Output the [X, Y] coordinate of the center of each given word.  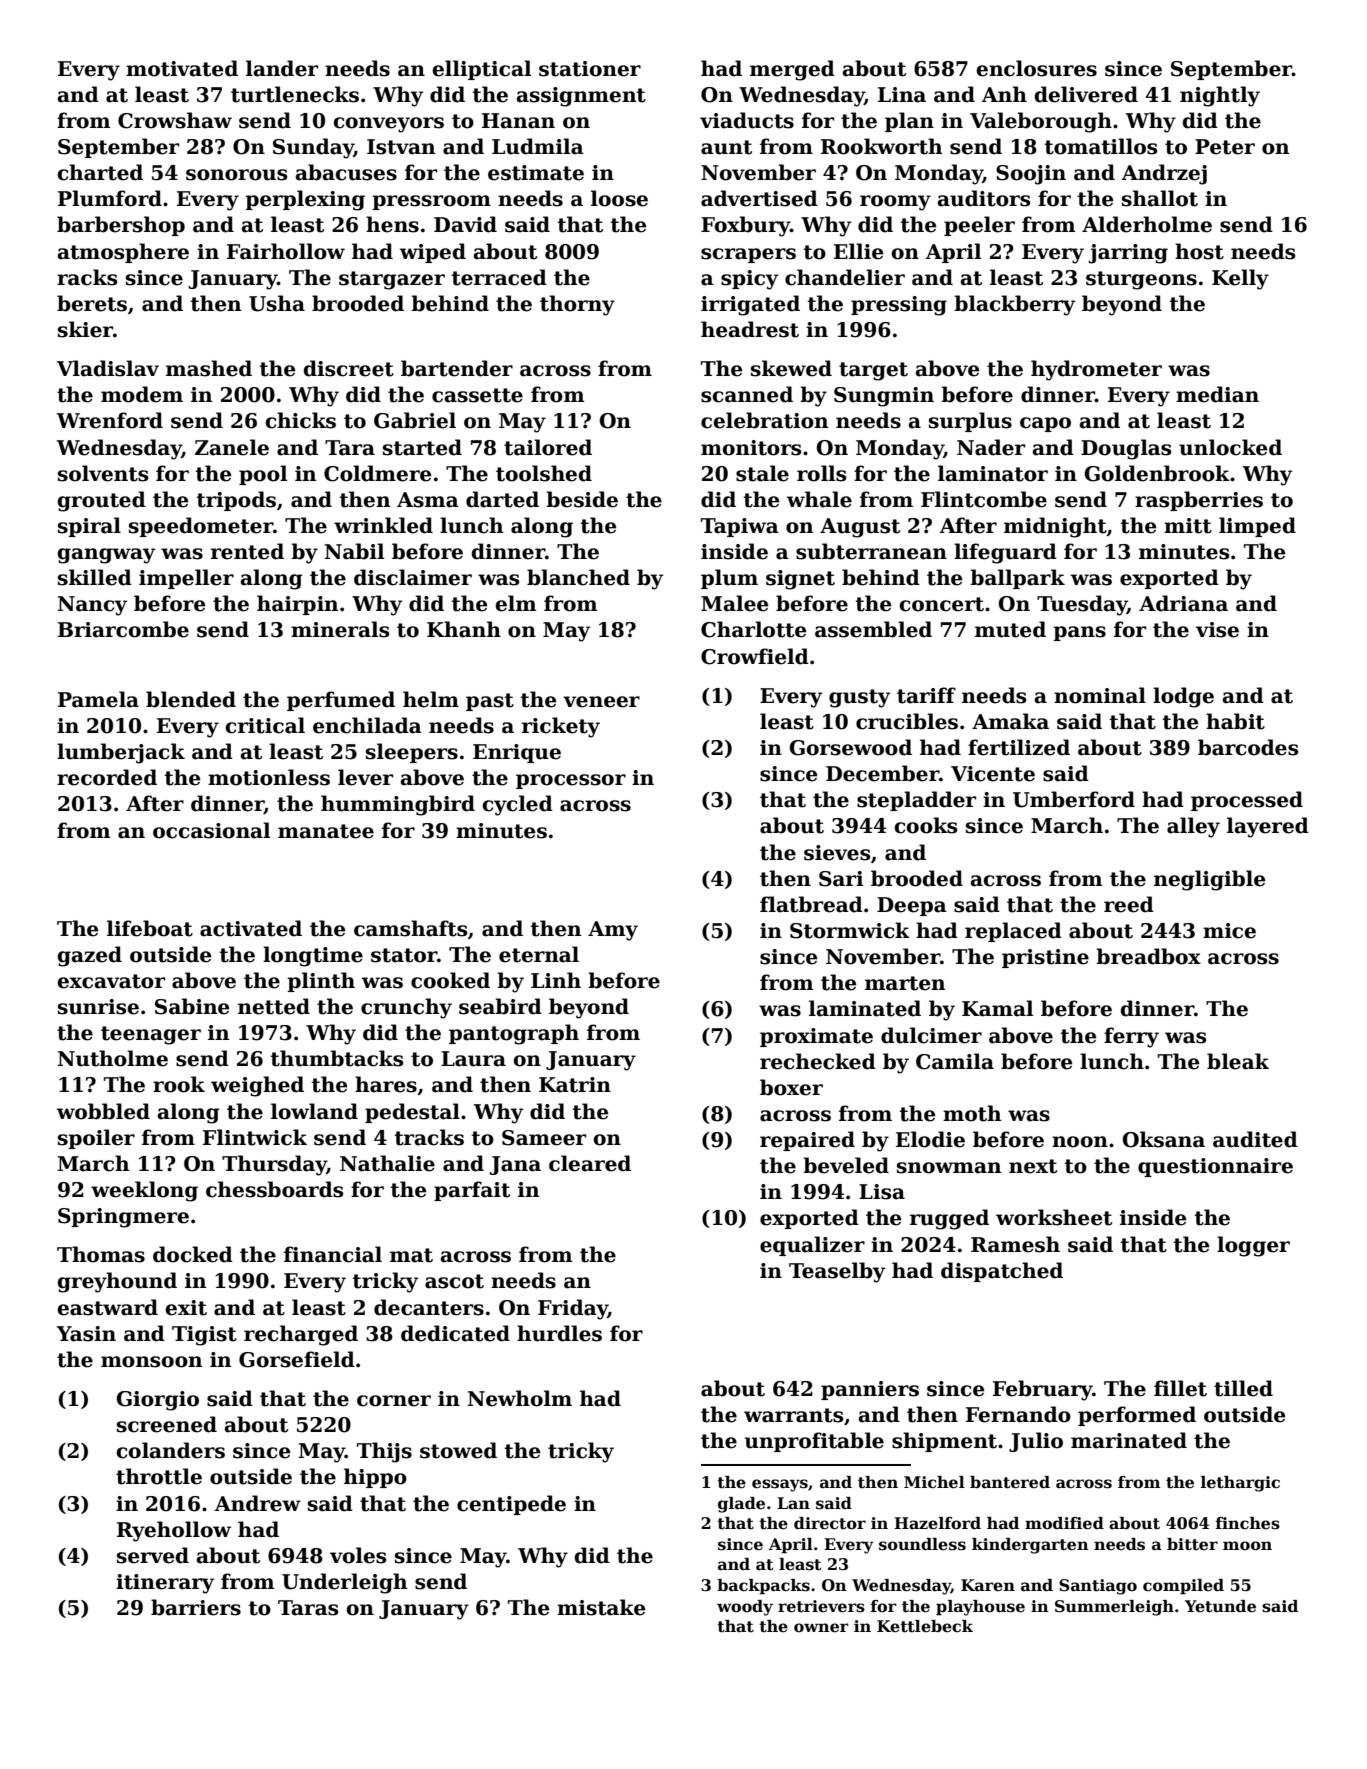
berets [92, 303]
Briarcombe [123, 629]
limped [1257, 527]
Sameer [544, 1138]
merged [792, 70]
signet [800, 580]
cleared [590, 1163]
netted [274, 1006]
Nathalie [387, 1163]
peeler [979, 226]
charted [100, 172]
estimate [536, 173]
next [1033, 1166]
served [153, 1555]
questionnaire [1215, 1167]
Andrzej [1164, 174]
